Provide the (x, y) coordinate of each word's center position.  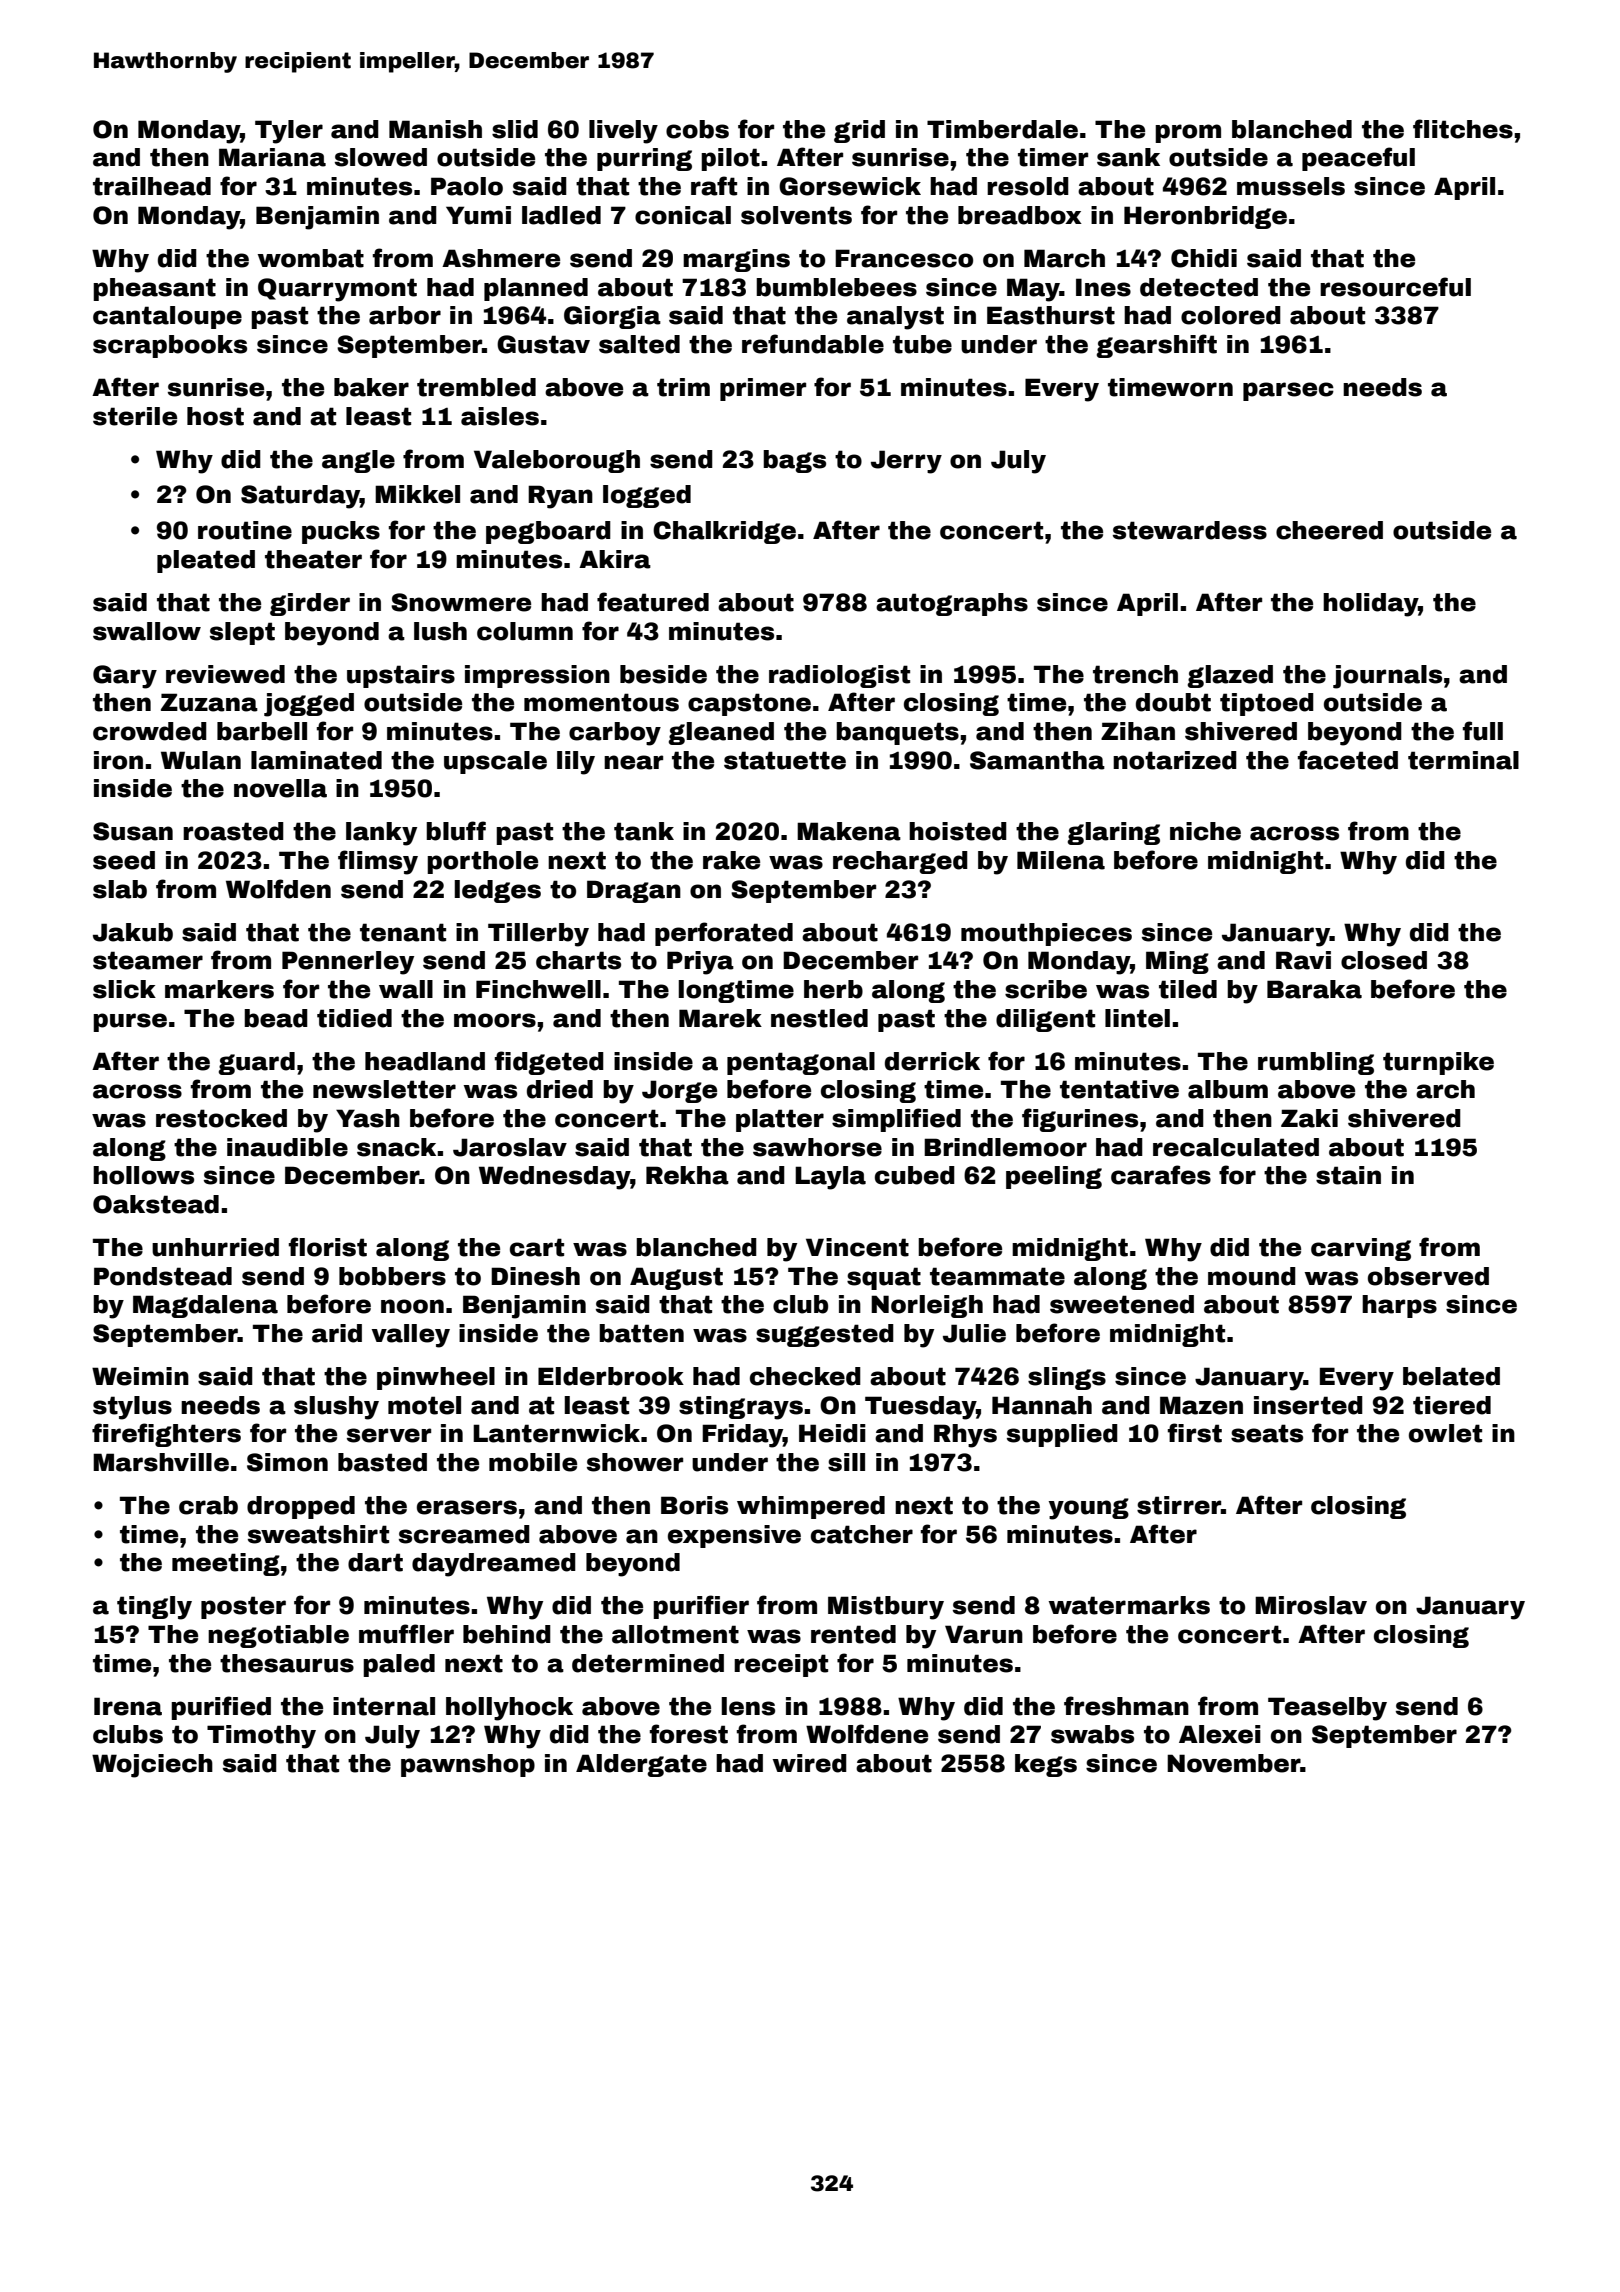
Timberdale (1002, 129)
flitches (1463, 129)
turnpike (1438, 1063)
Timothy (261, 1737)
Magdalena (205, 1306)
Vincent (857, 1247)
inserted (1308, 1405)
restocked (221, 1118)
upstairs (401, 676)
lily (576, 763)
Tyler (289, 132)
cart (537, 1247)
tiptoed (1267, 704)
